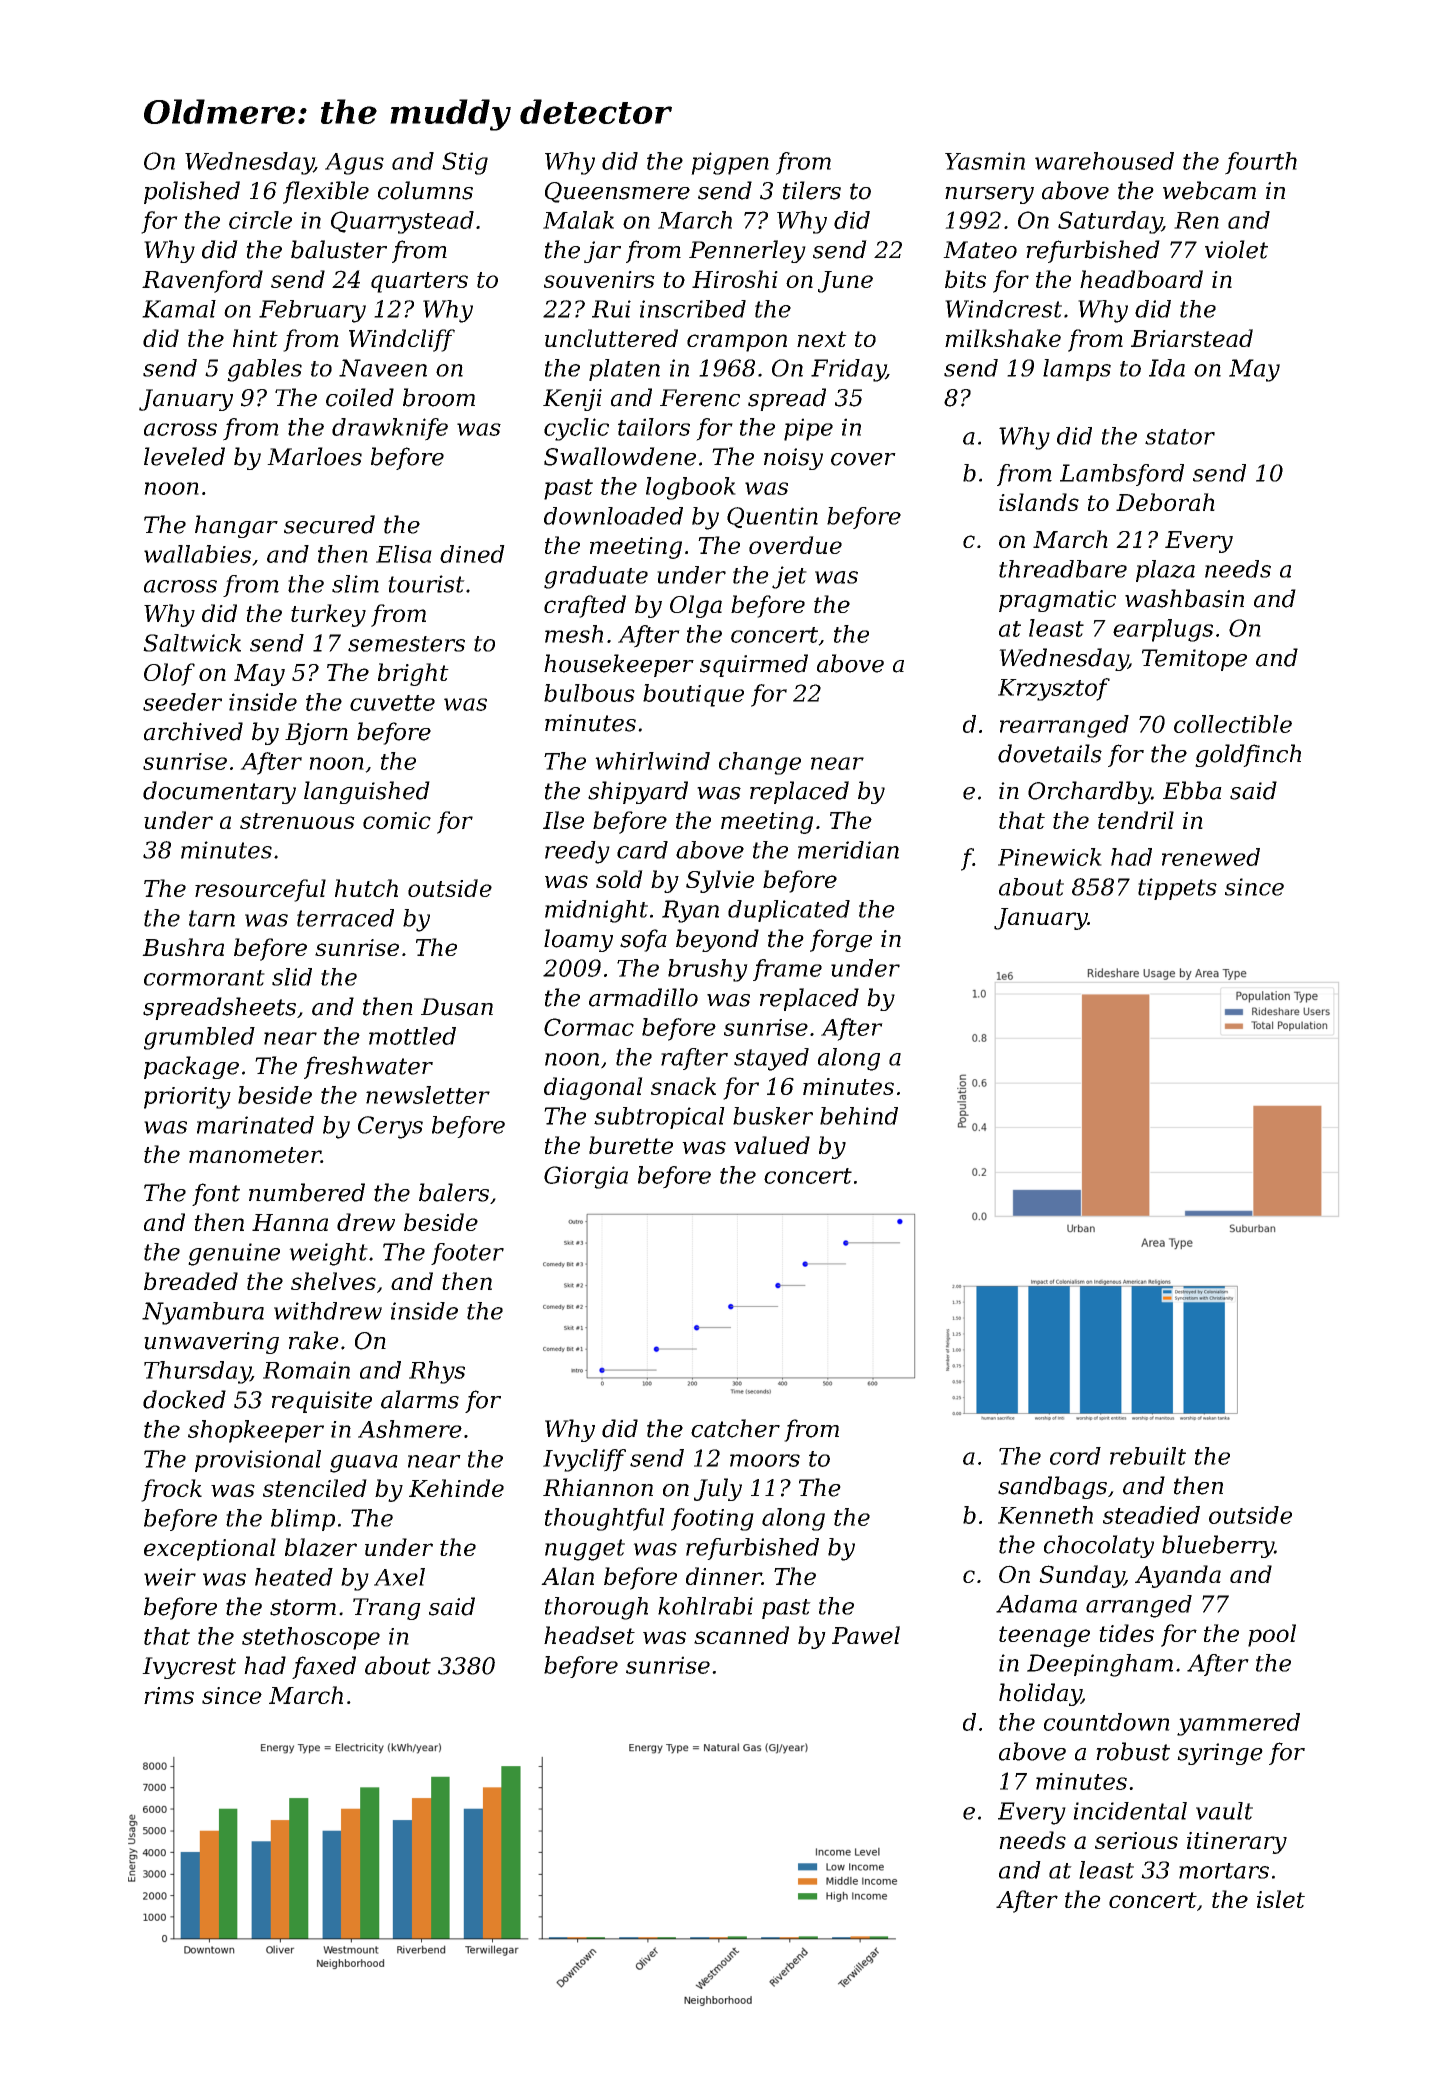 Image resolution: width=1450 pixels, height=2100 pixels. What do you see at coordinates (613, 516) in the screenshot?
I see `downloaded` at bounding box center [613, 516].
